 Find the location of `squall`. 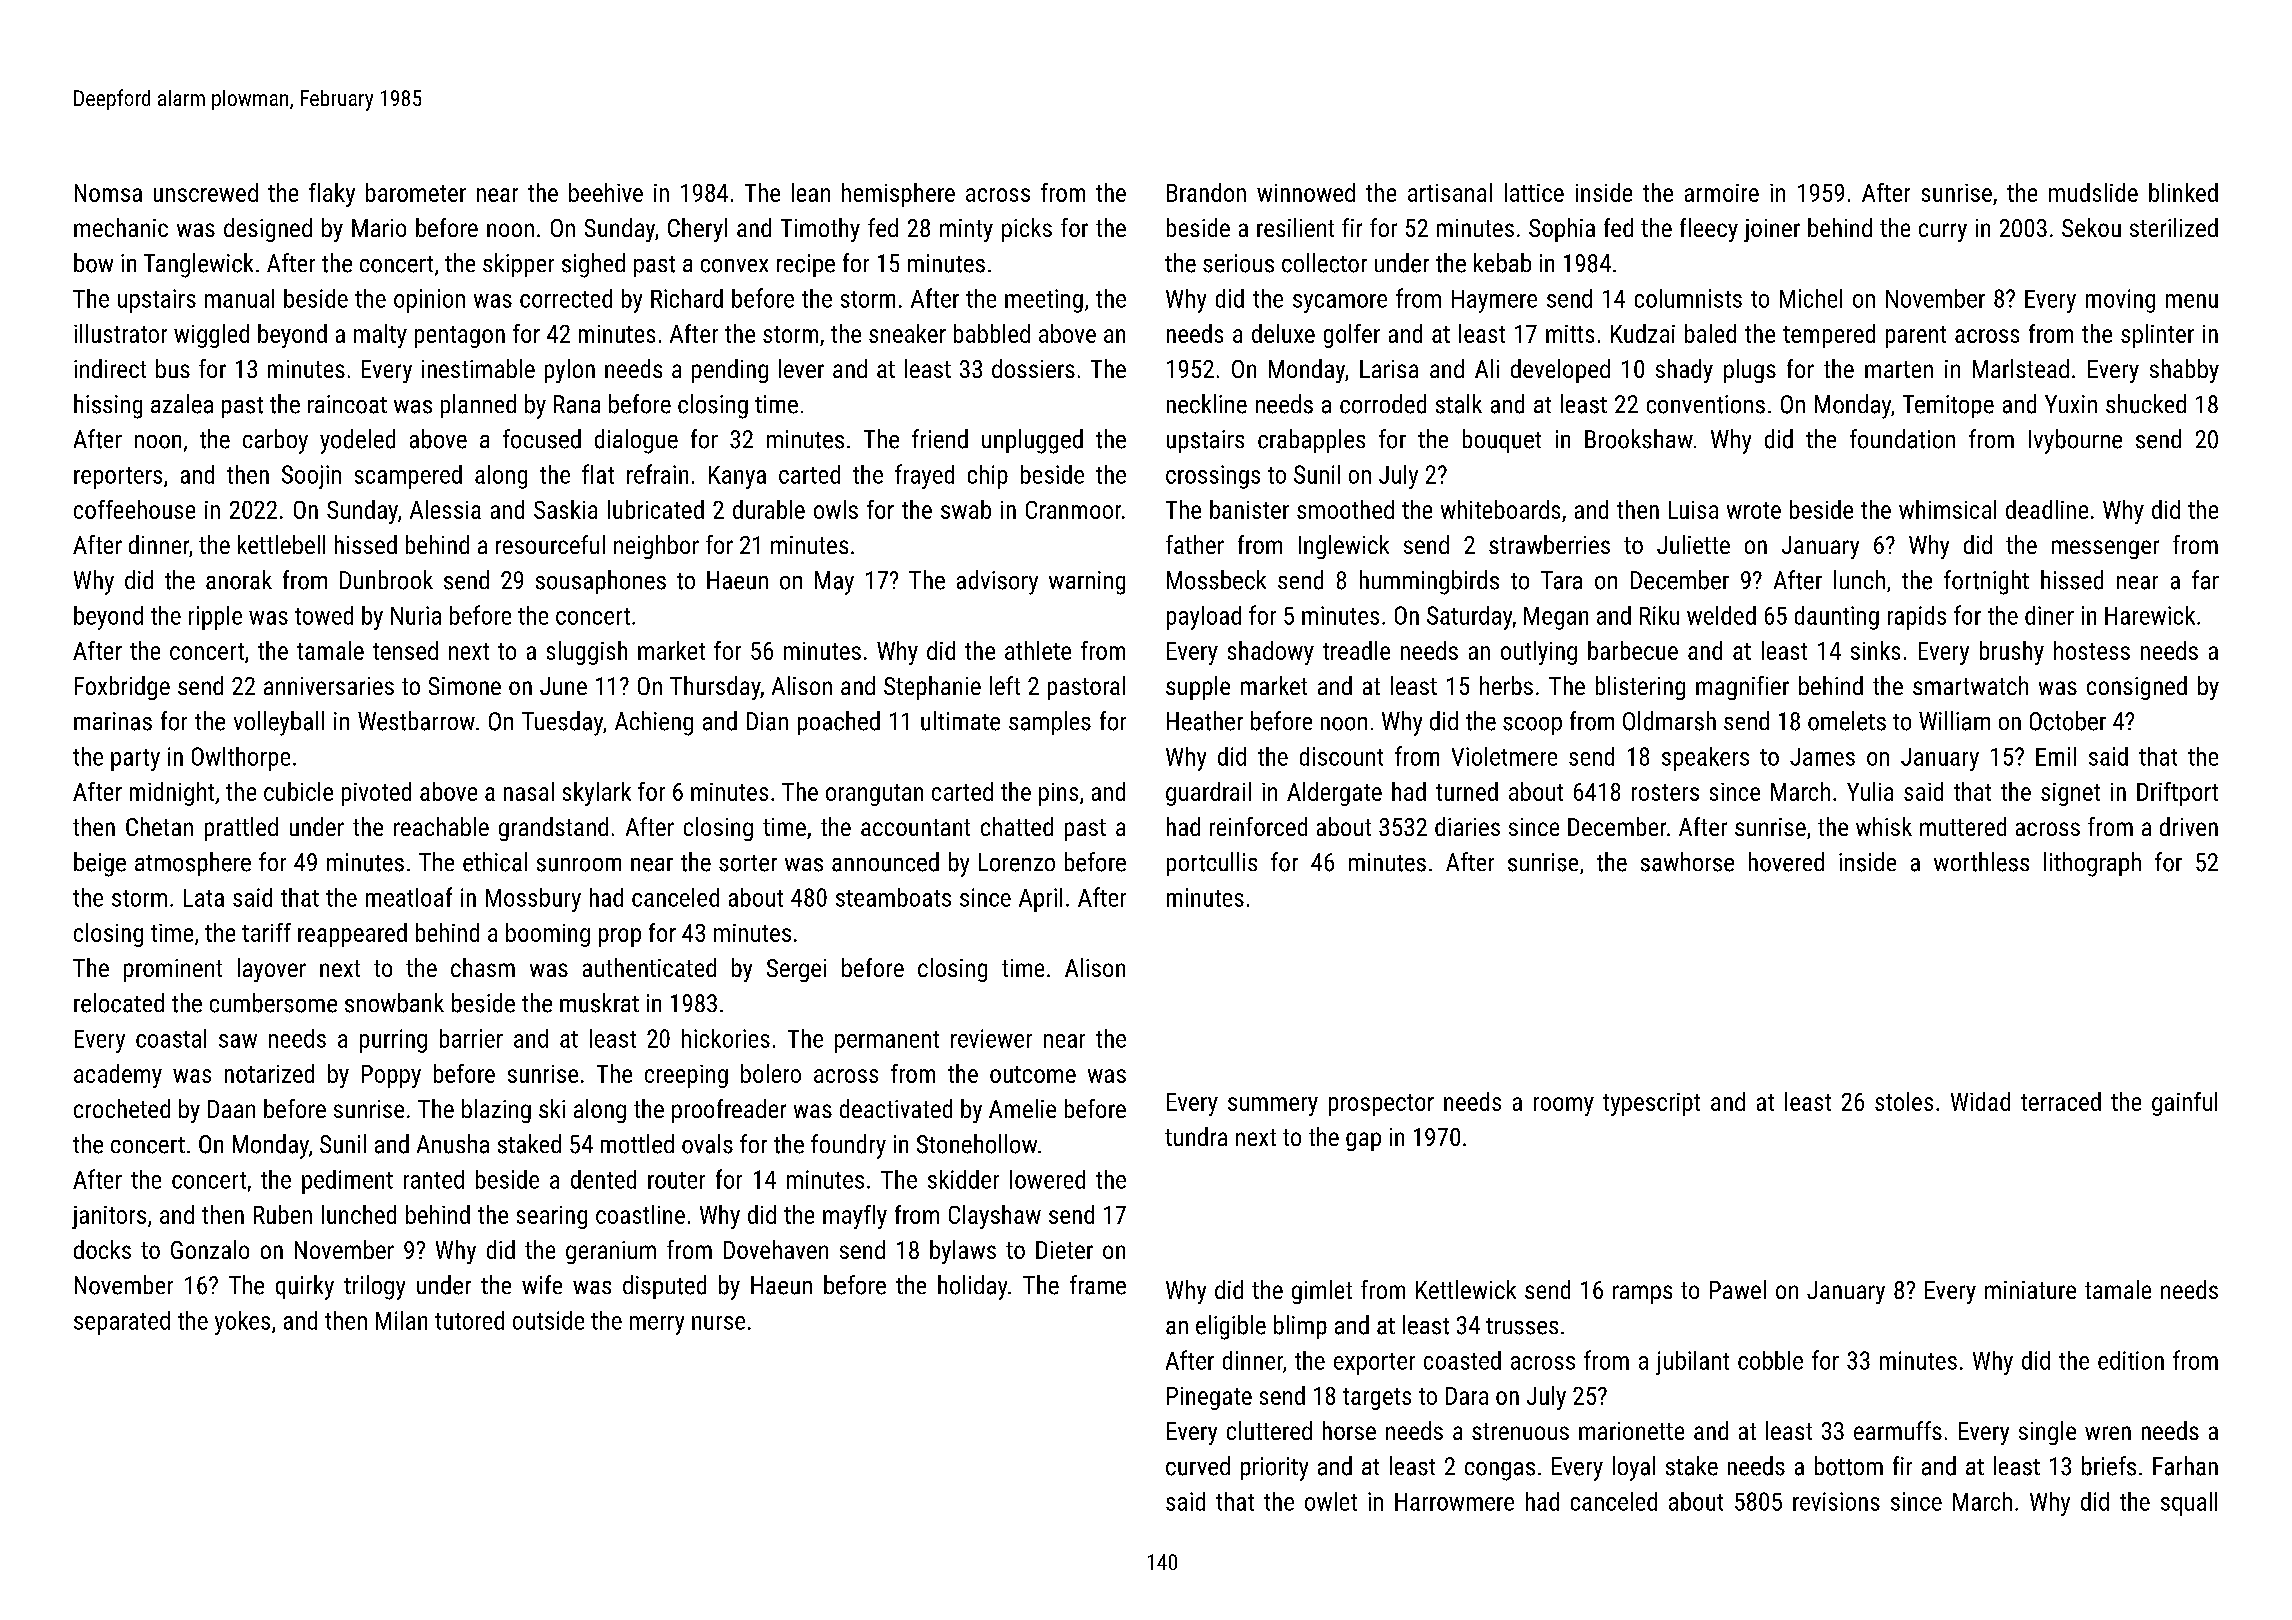

squall is located at coordinates (2189, 1504).
